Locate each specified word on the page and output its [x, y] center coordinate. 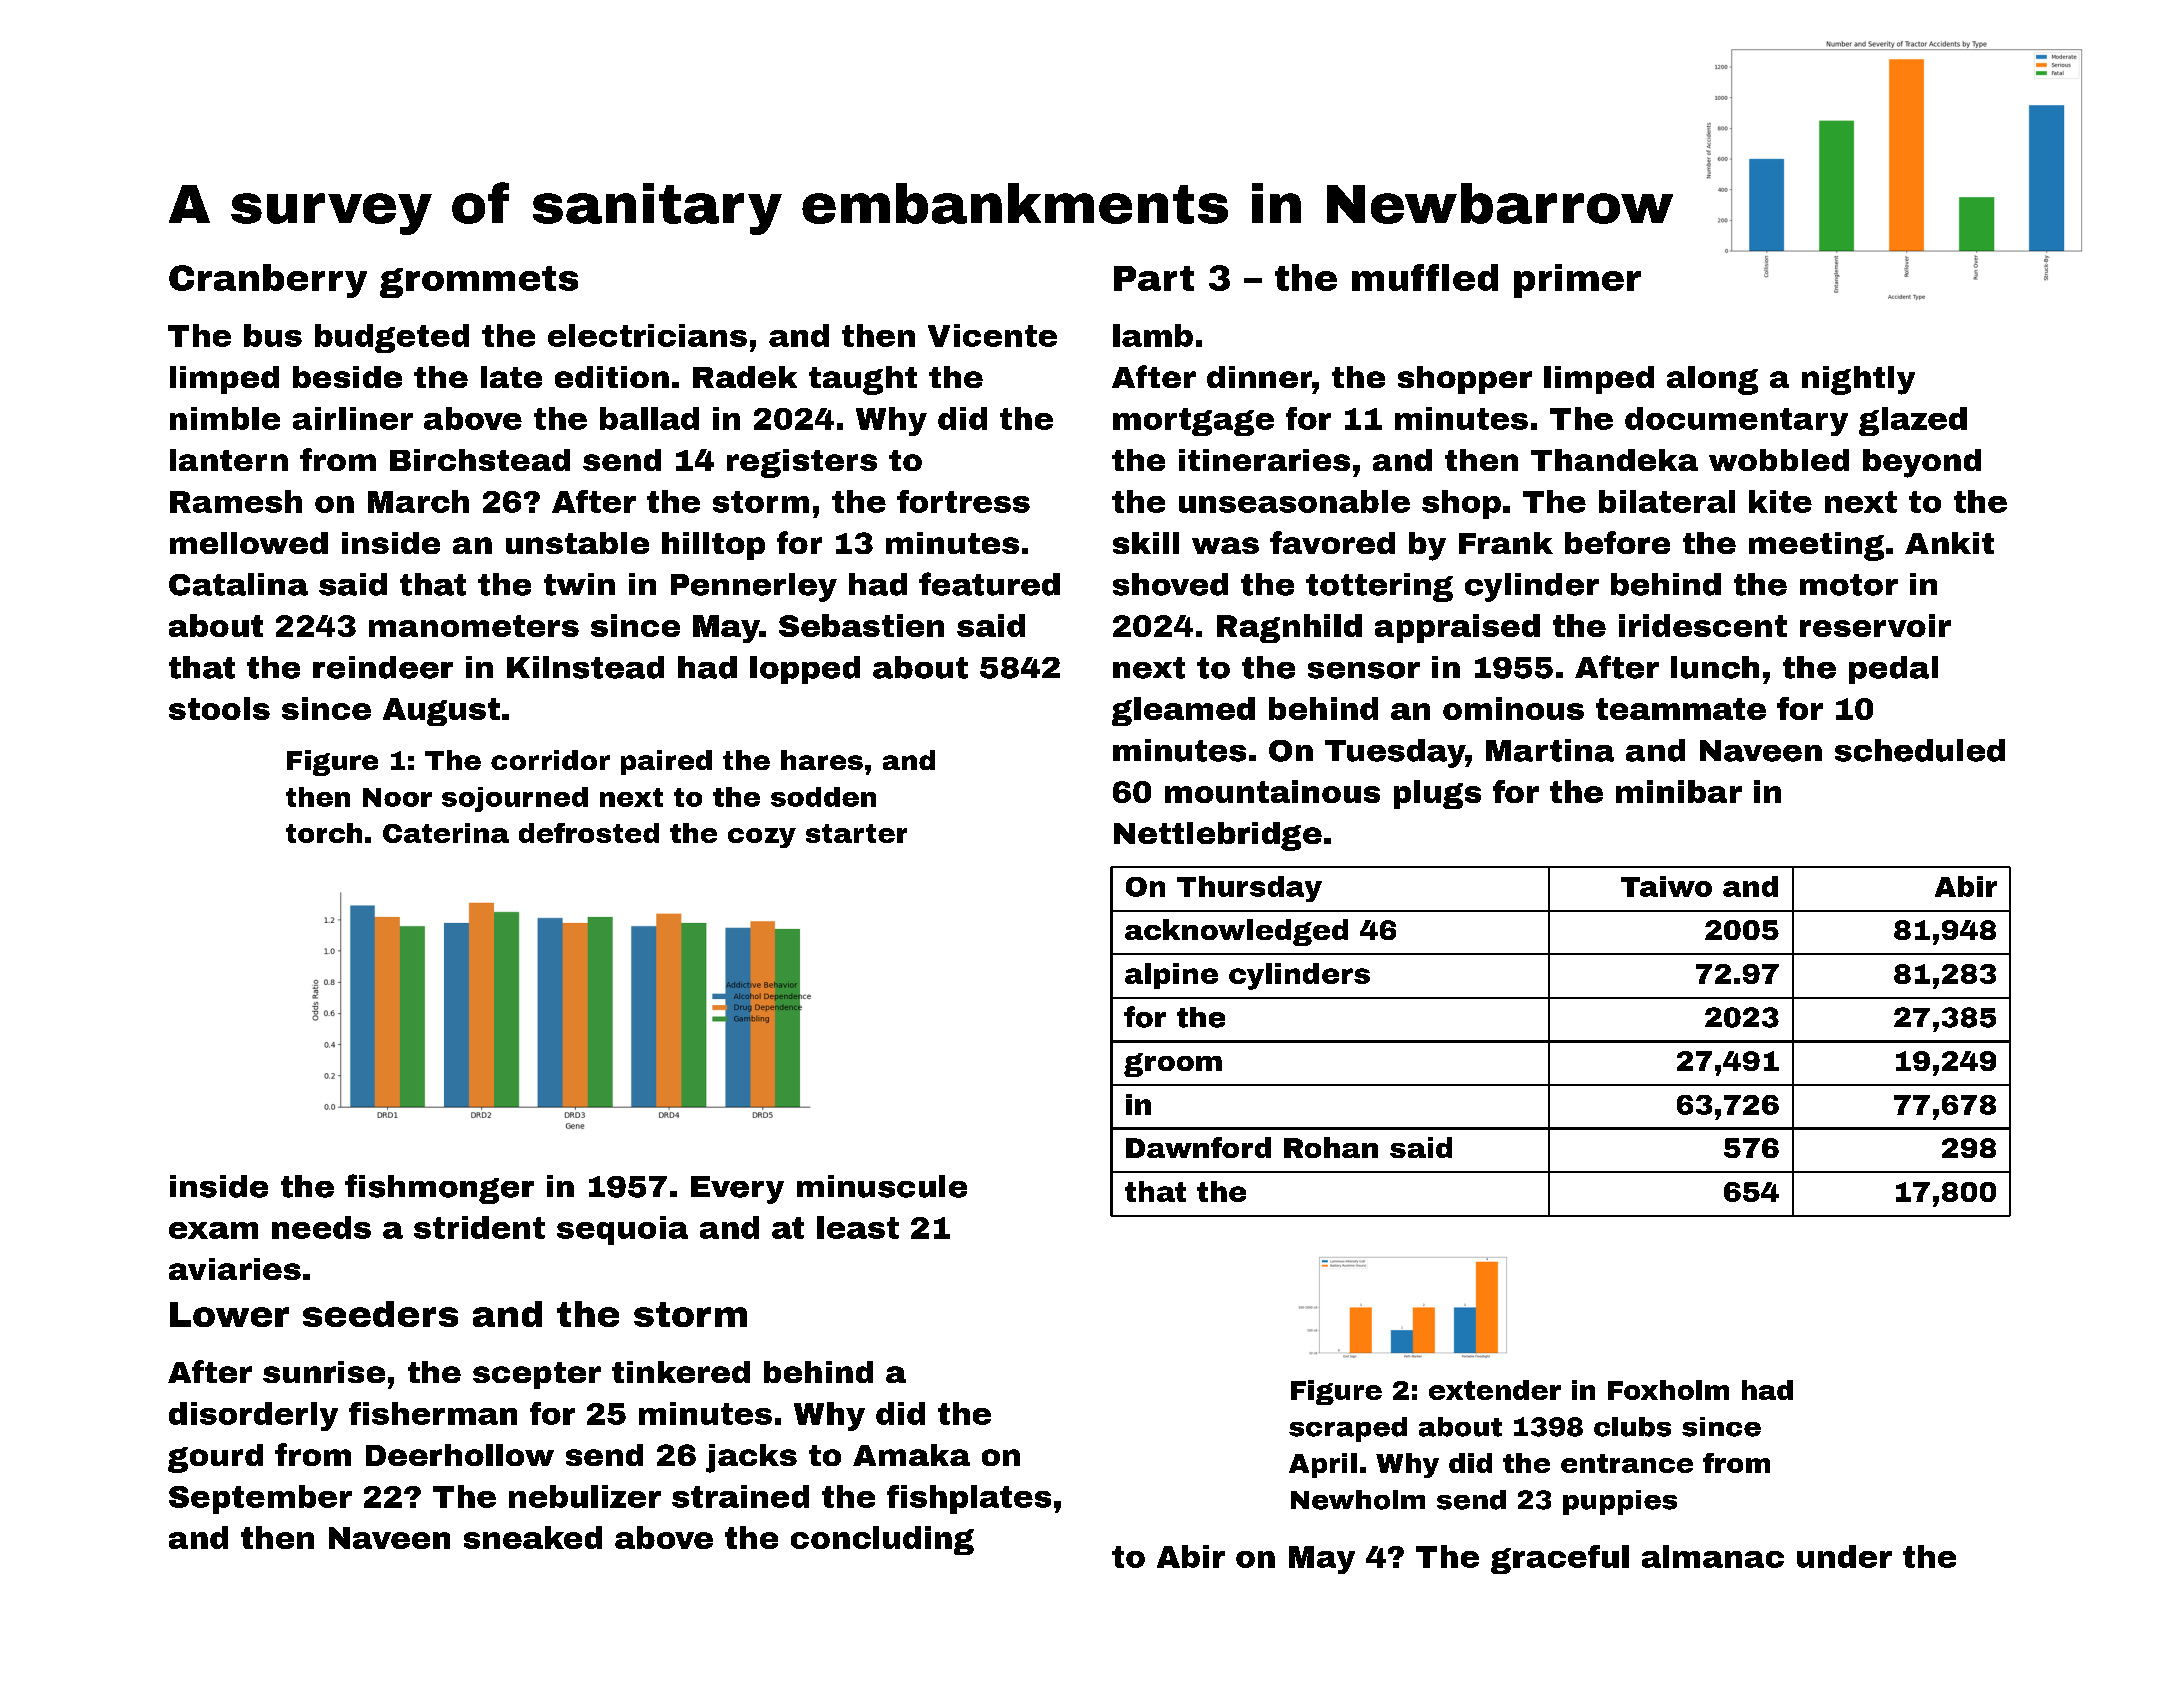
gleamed [1183, 711]
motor [1849, 585]
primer [1577, 281]
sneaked [533, 1537]
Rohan [1331, 1147]
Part [1154, 278]
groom [1173, 1065]
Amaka [911, 1455]
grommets [479, 282]
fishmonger [439, 1189]
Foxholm [1668, 1390]
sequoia [622, 1230]
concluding [882, 1540]
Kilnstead [585, 667]
